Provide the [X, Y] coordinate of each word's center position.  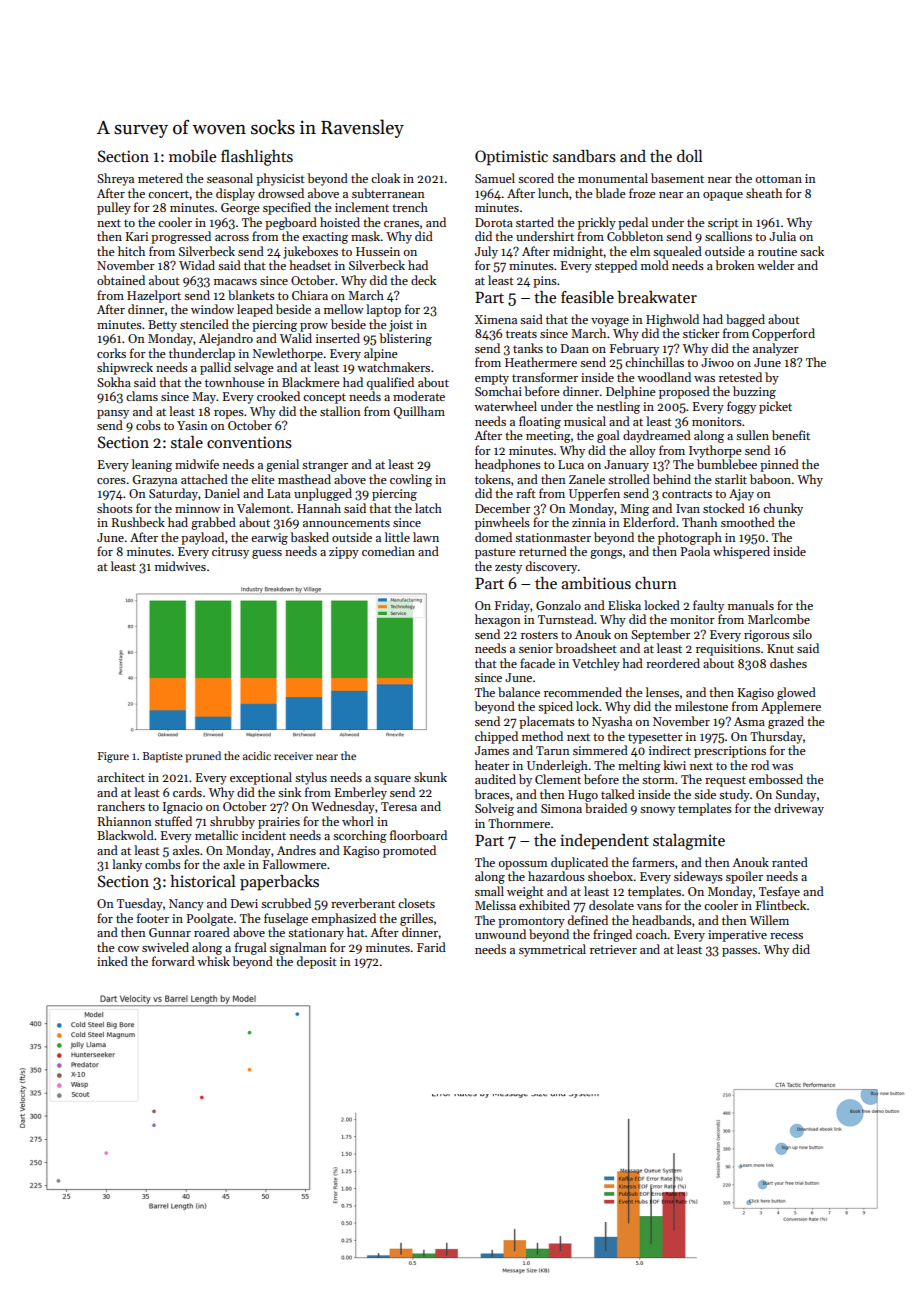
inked [112, 961]
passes [739, 952]
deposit [317, 962]
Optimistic [511, 158]
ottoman [779, 179]
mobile [192, 156]
